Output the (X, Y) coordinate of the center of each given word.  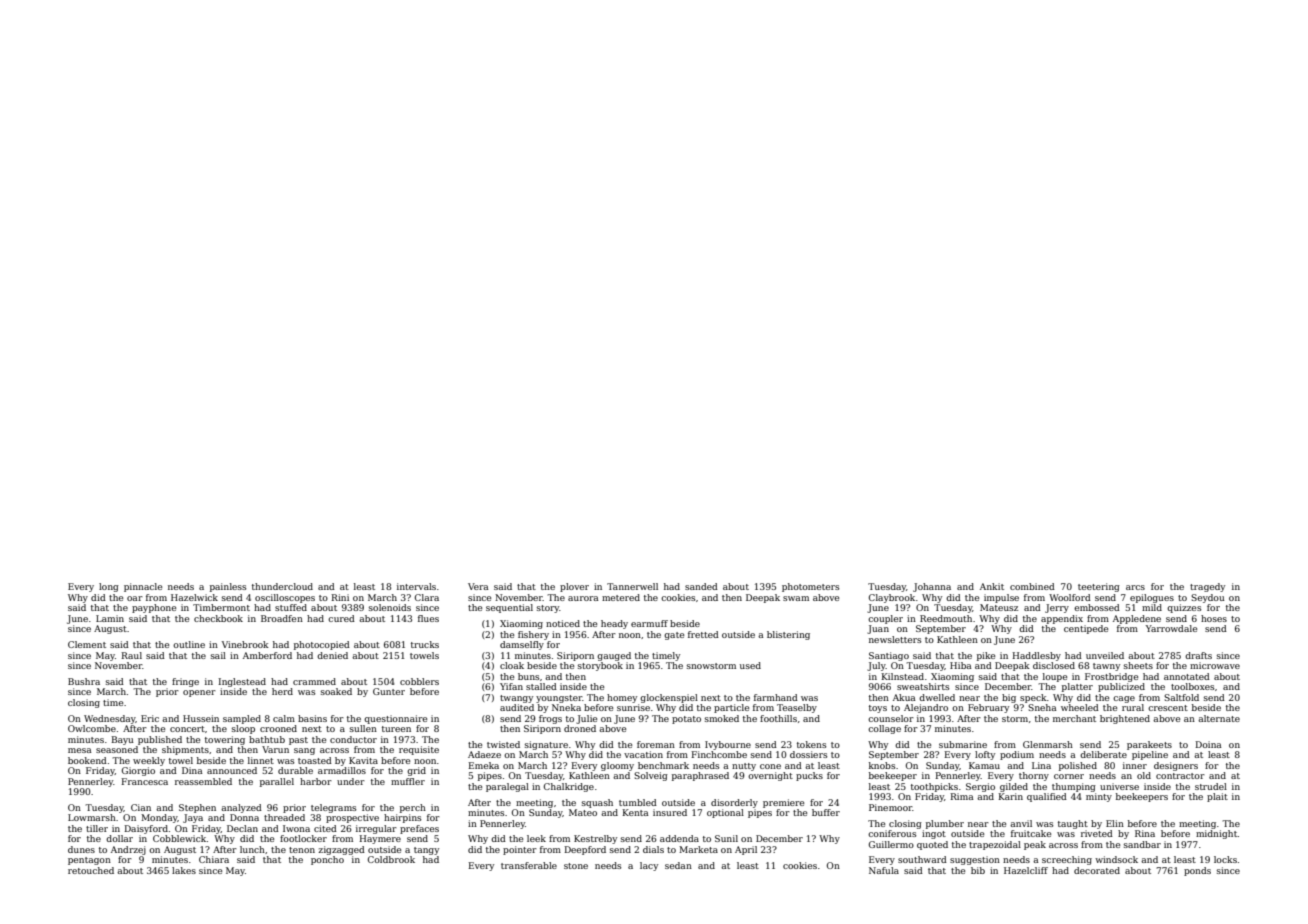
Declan (242, 828)
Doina (1208, 744)
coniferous (892, 833)
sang (304, 751)
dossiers (808, 754)
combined (1032, 586)
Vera (478, 586)
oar (135, 598)
